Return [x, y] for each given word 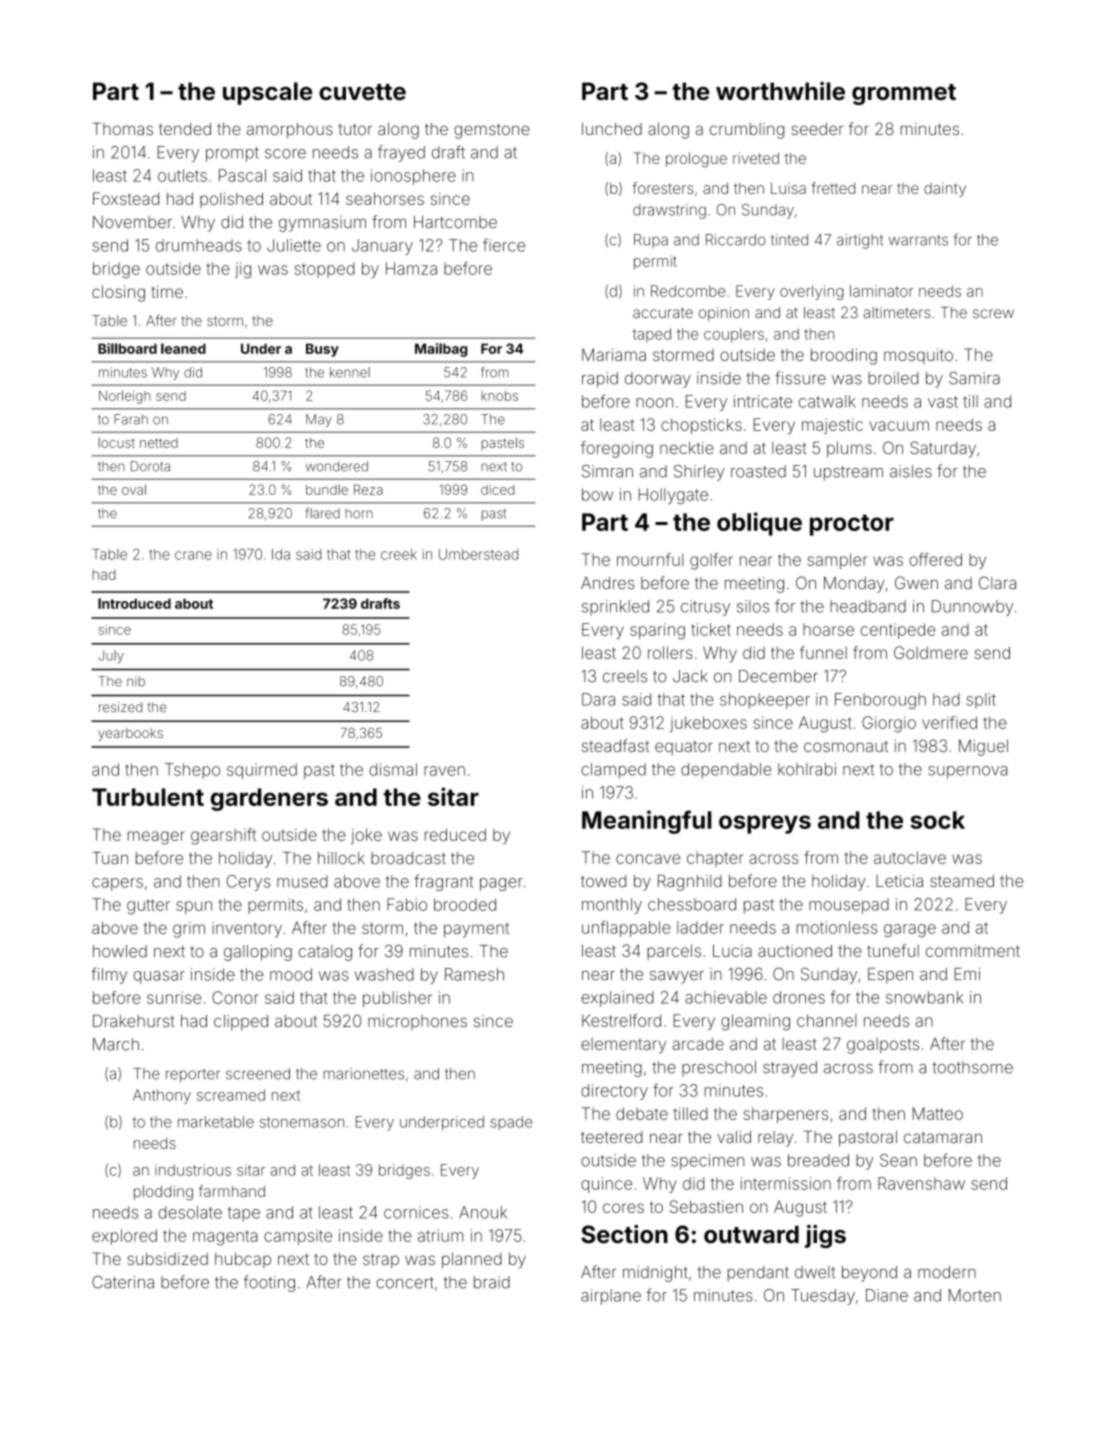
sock [937, 820]
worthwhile [780, 91]
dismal [393, 769]
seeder [817, 129]
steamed [962, 881]
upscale [267, 93]
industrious [193, 1170]
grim [189, 930]
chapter [715, 859]
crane [193, 555]
